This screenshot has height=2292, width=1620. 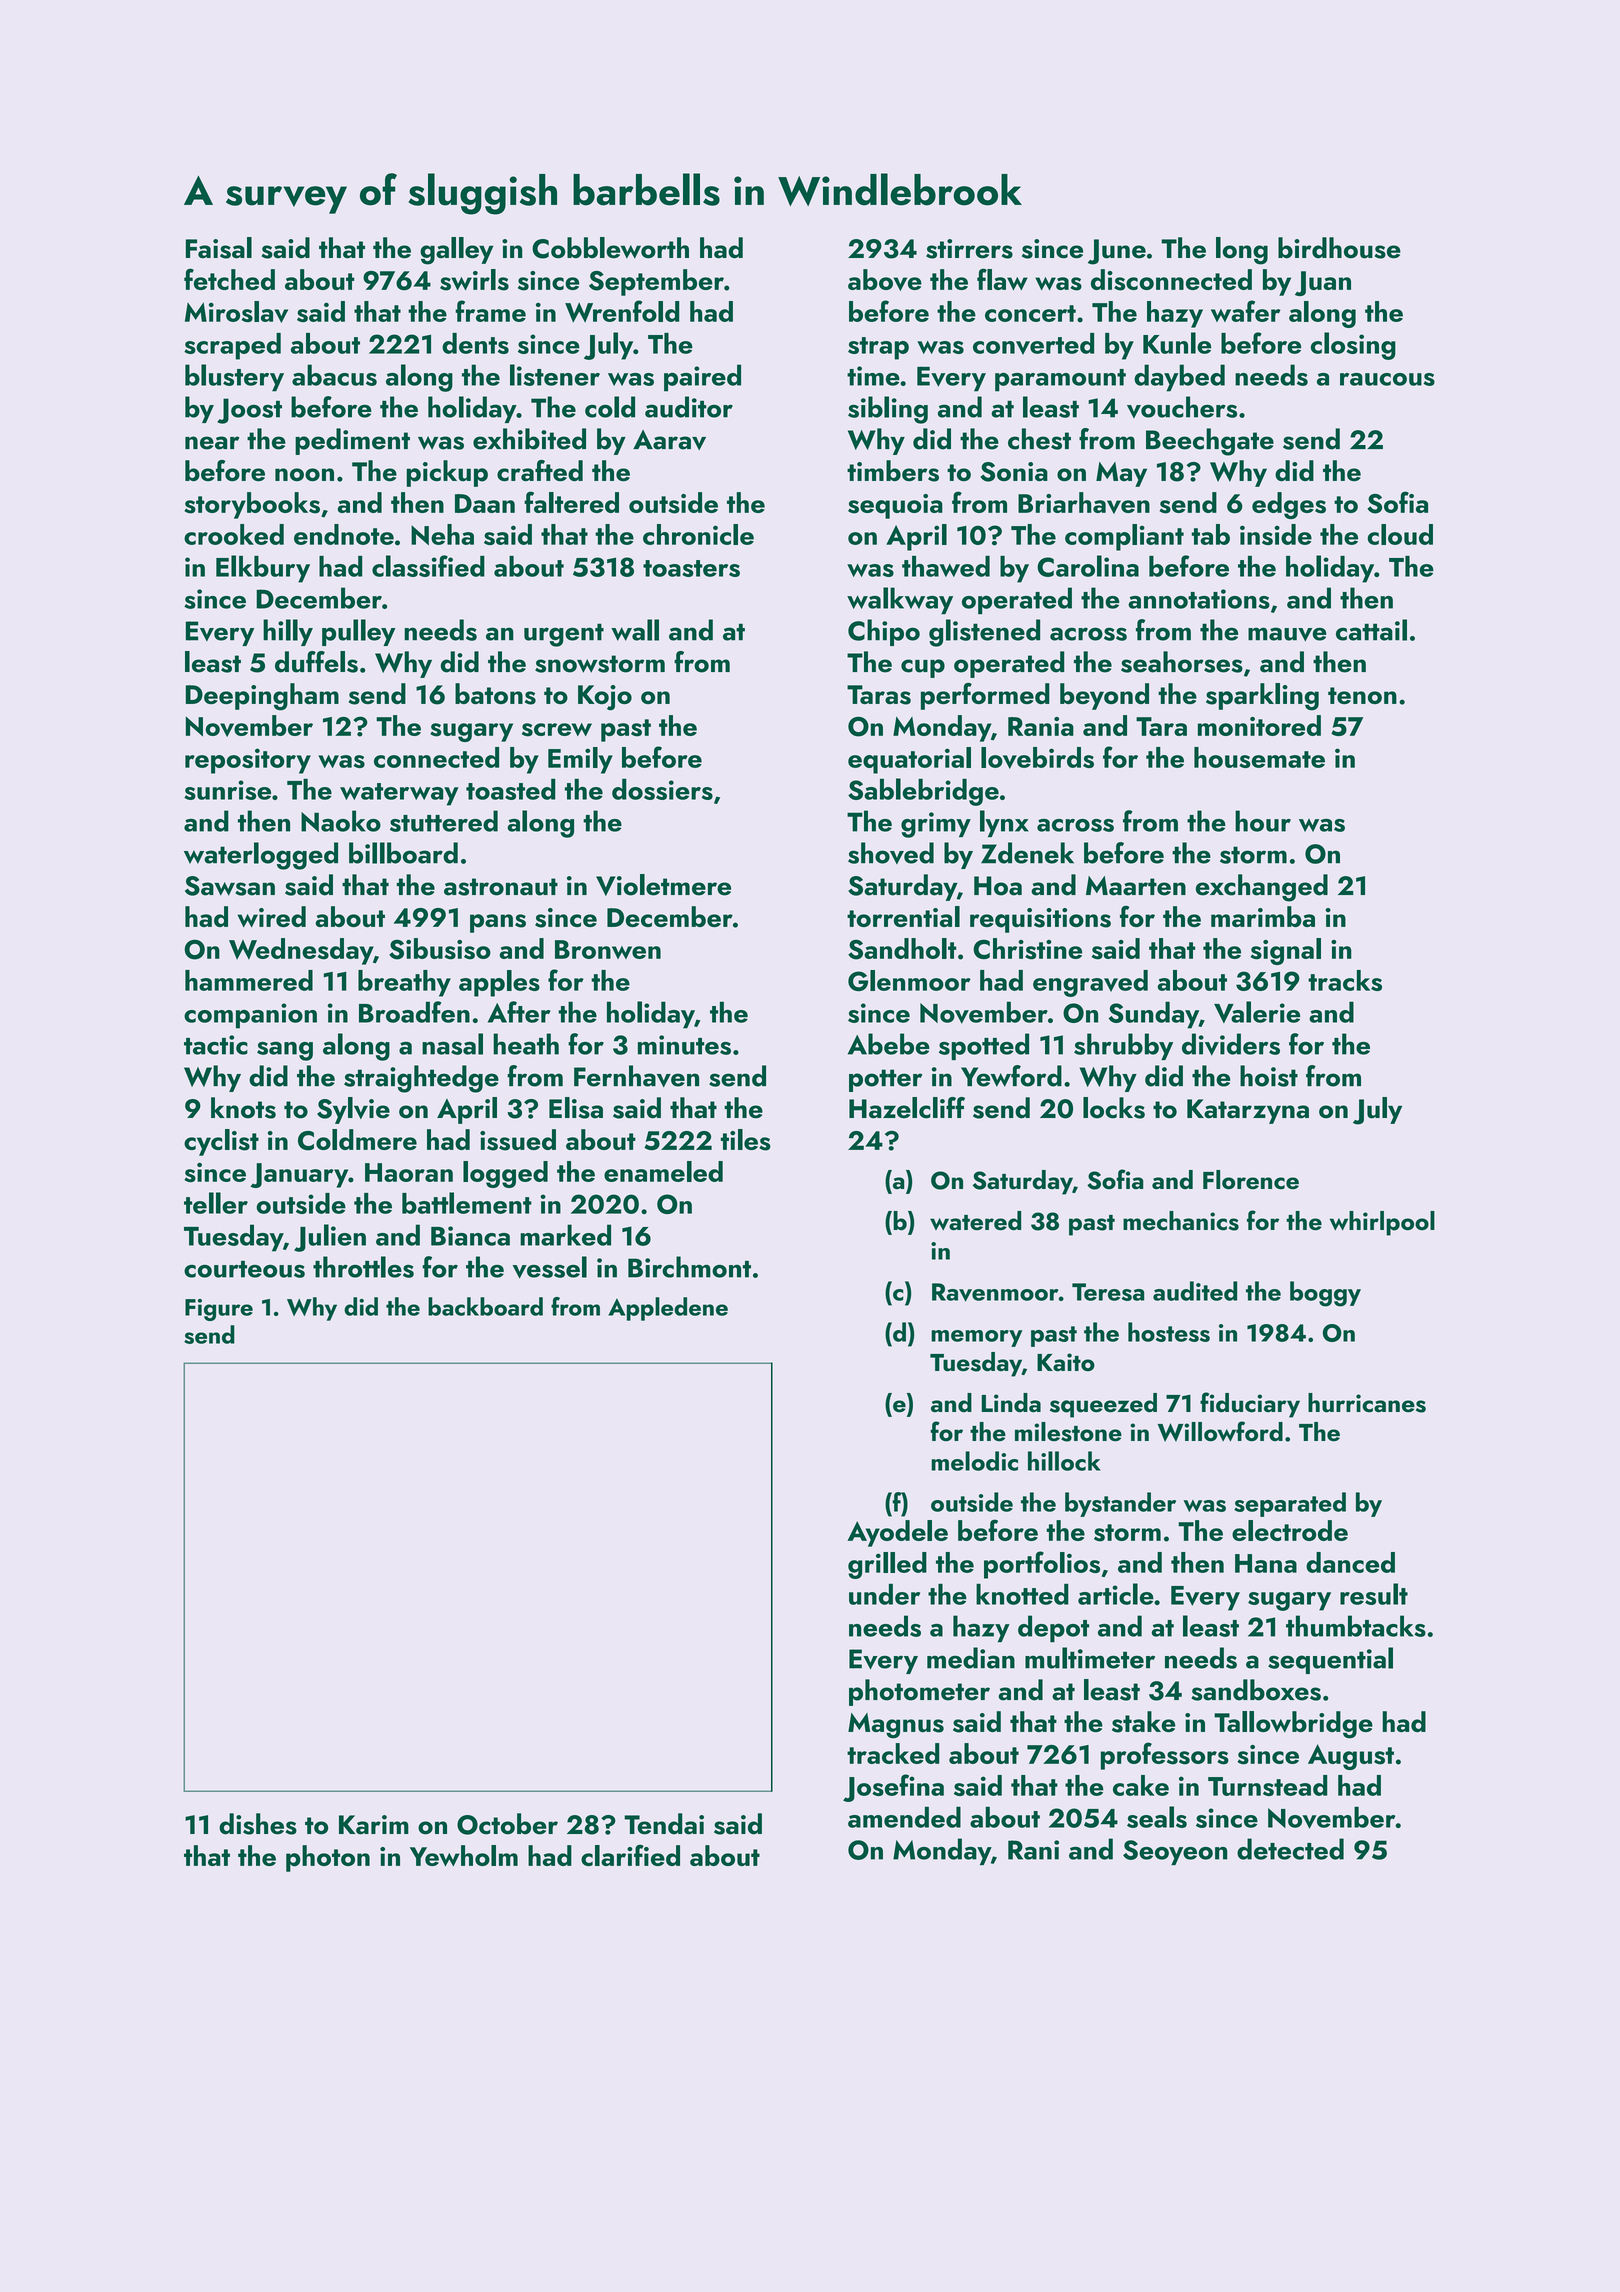 What do you see at coordinates (485, 1306) in the screenshot?
I see `backboard` at bounding box center [485, 1306].
